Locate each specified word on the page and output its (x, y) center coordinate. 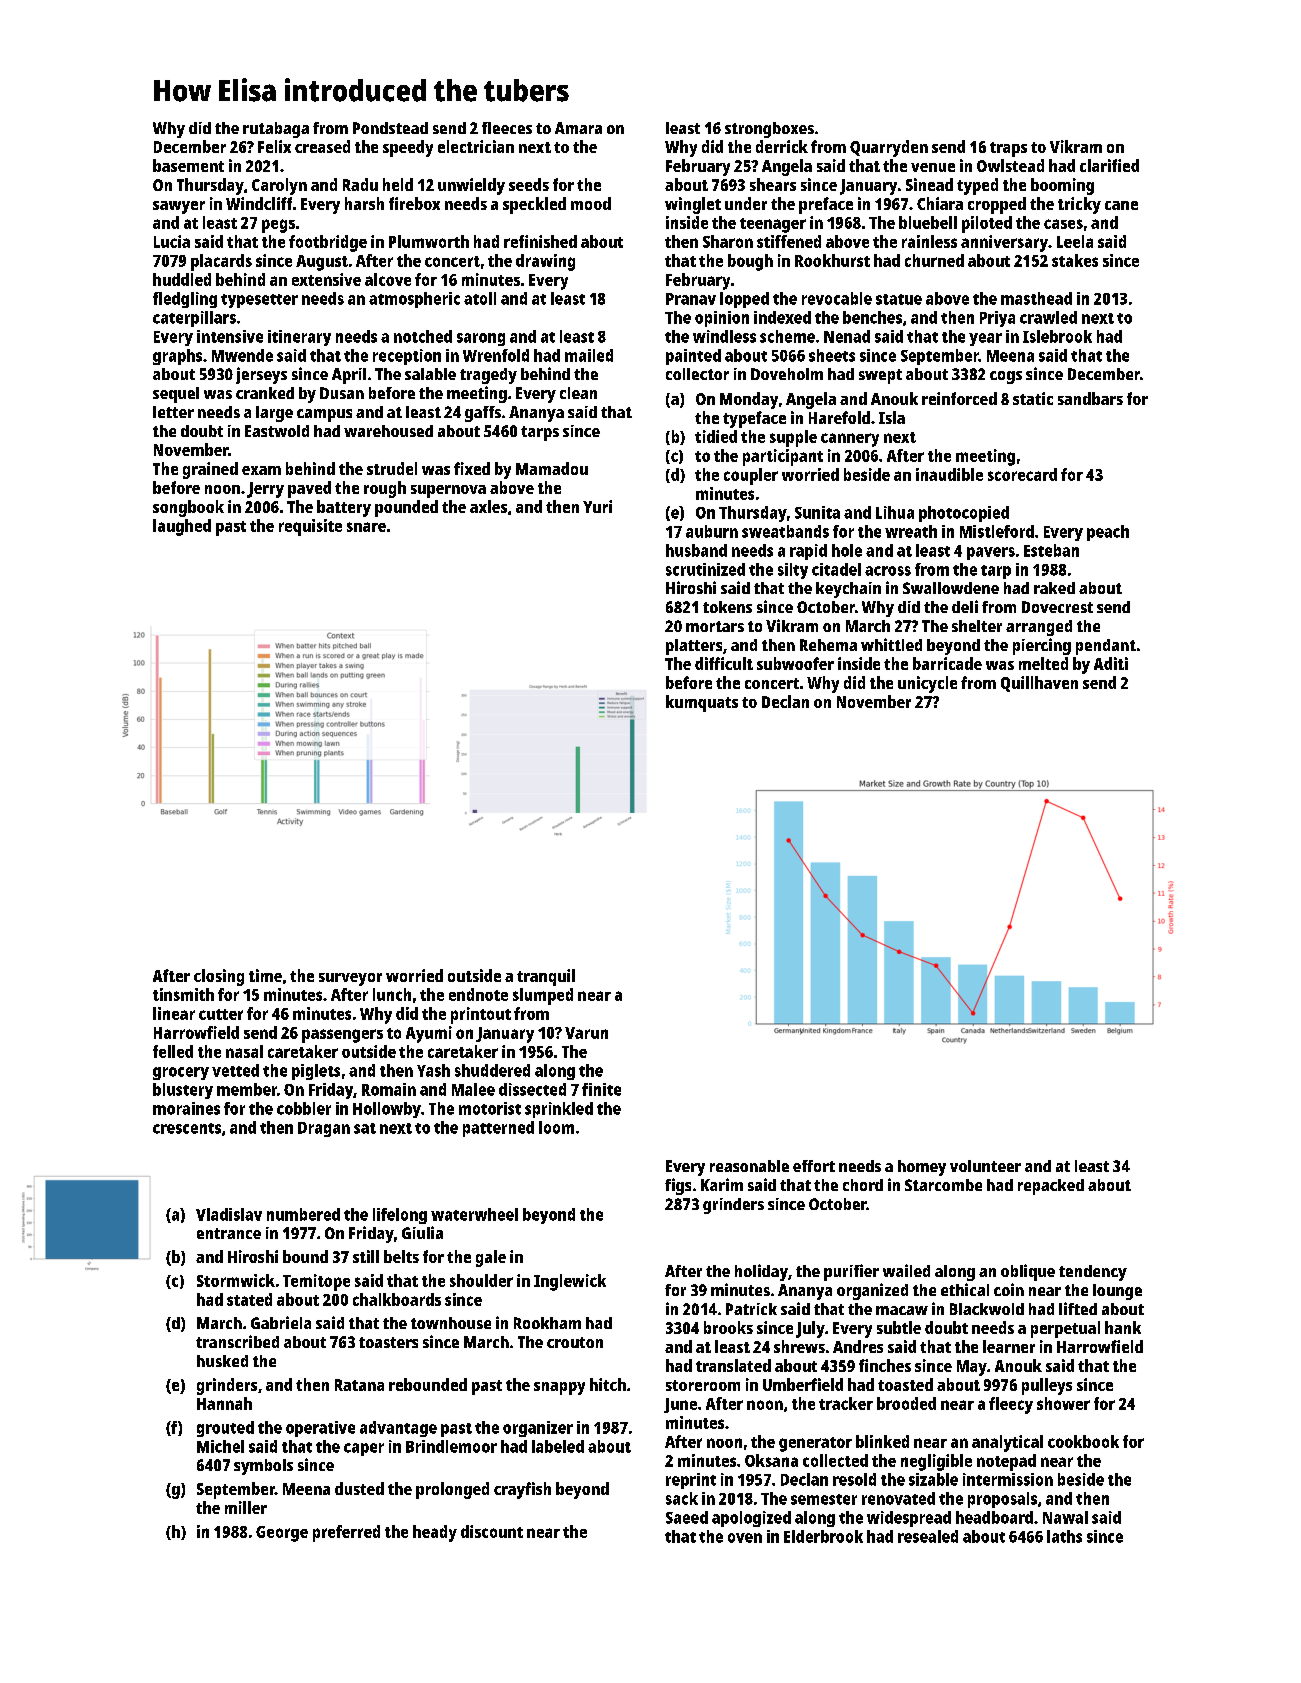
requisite (310, 527)
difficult (724, 663)
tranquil (546, 977)
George (282, 1534)
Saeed (687, 1517)
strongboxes (769, 130)
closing (219, 977)
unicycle (927, 684)
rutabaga (276, 130)
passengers (342, 1036)
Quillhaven (1039, 684)
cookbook (1083, 1441)
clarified (1109, 165)
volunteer (985, 1166)
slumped (543, 996)
